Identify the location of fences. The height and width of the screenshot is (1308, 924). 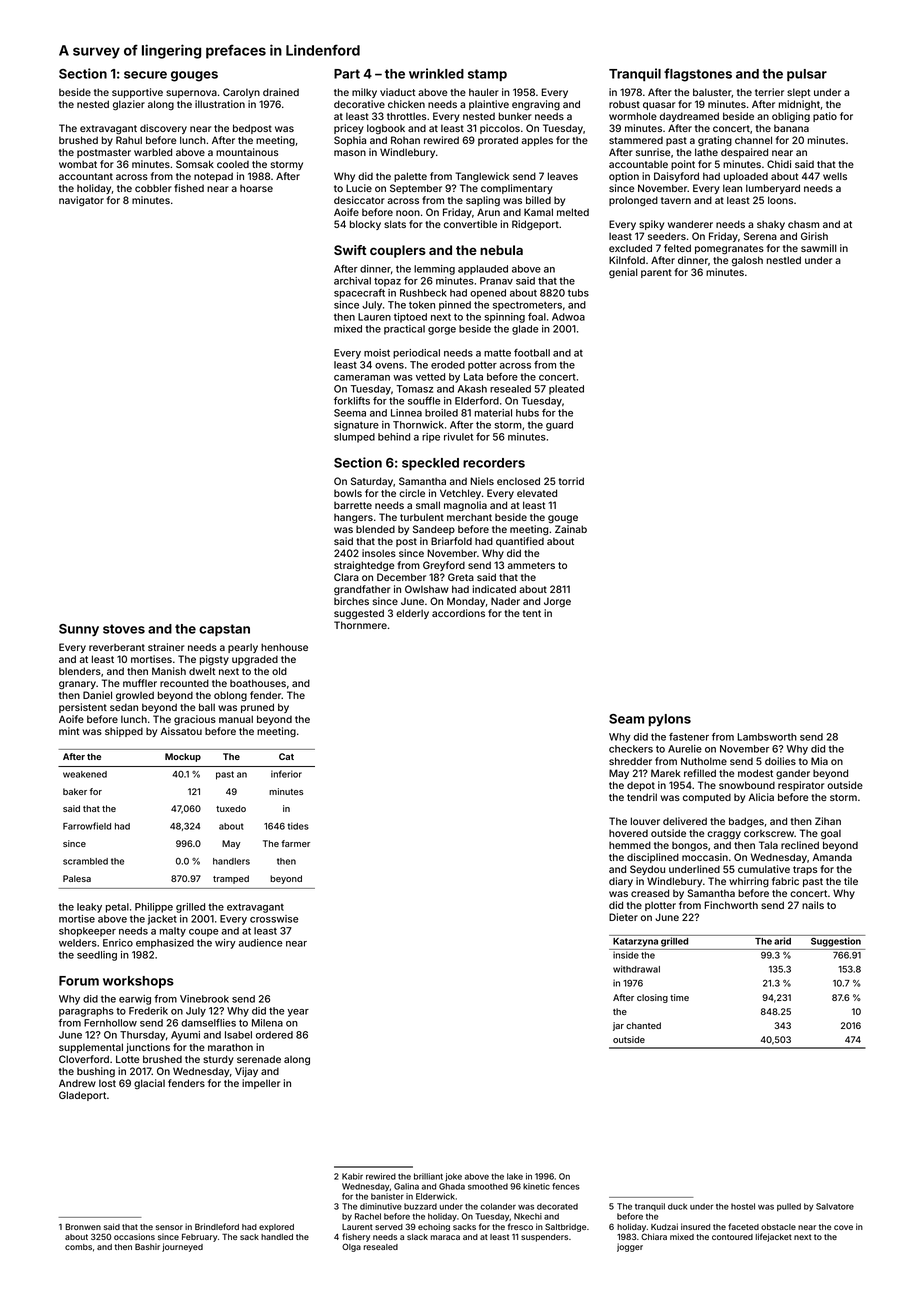
(566, 1186).
